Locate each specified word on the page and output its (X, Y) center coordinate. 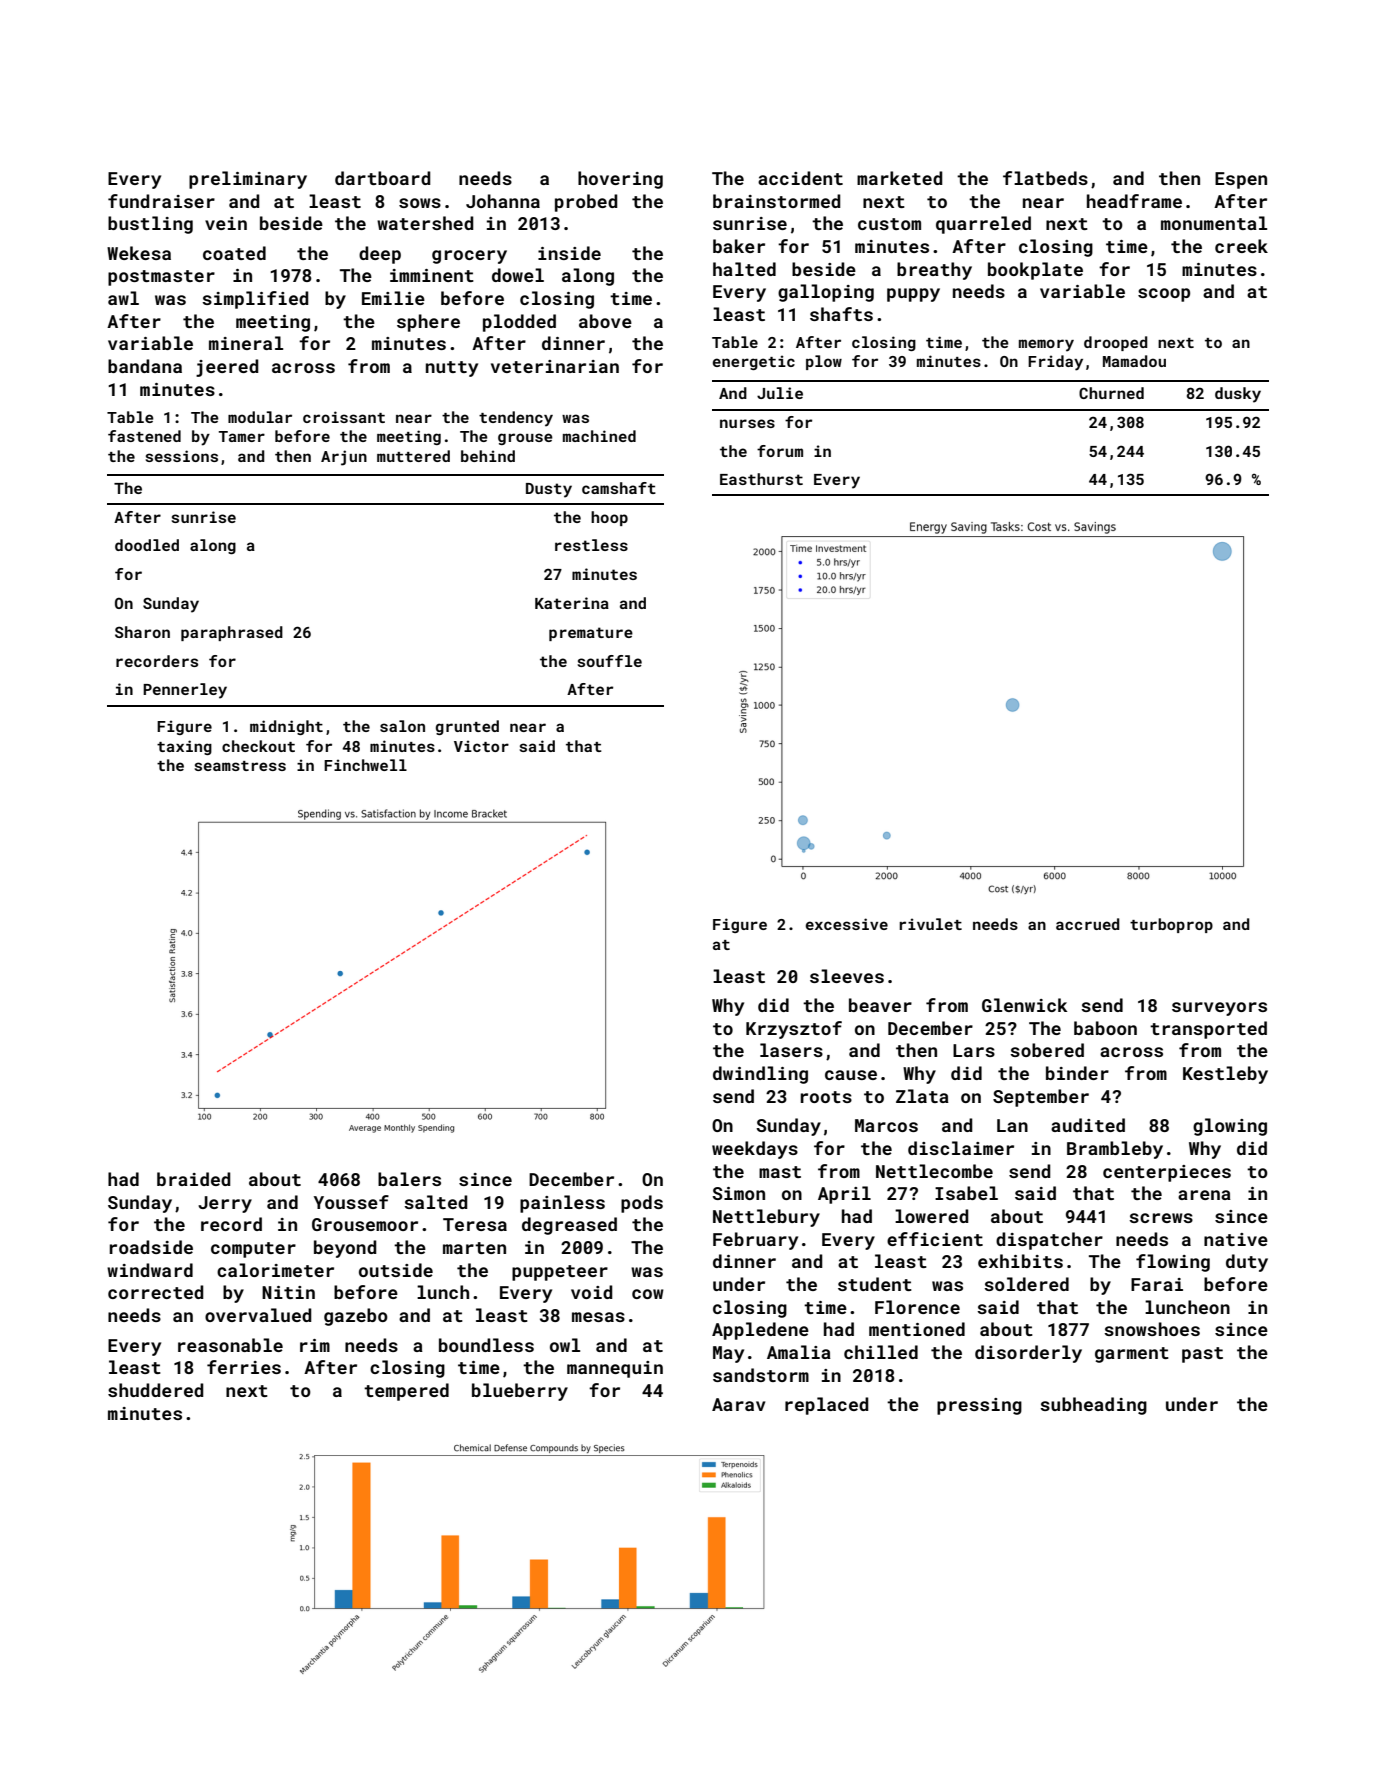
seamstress (240, 766)
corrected (156, 1292)
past (1202, 1355)
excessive (847, 924)
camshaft (619, 488)
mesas (598, 1317)
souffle (609, 661)
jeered (227, 368)
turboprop (1171, 925)
